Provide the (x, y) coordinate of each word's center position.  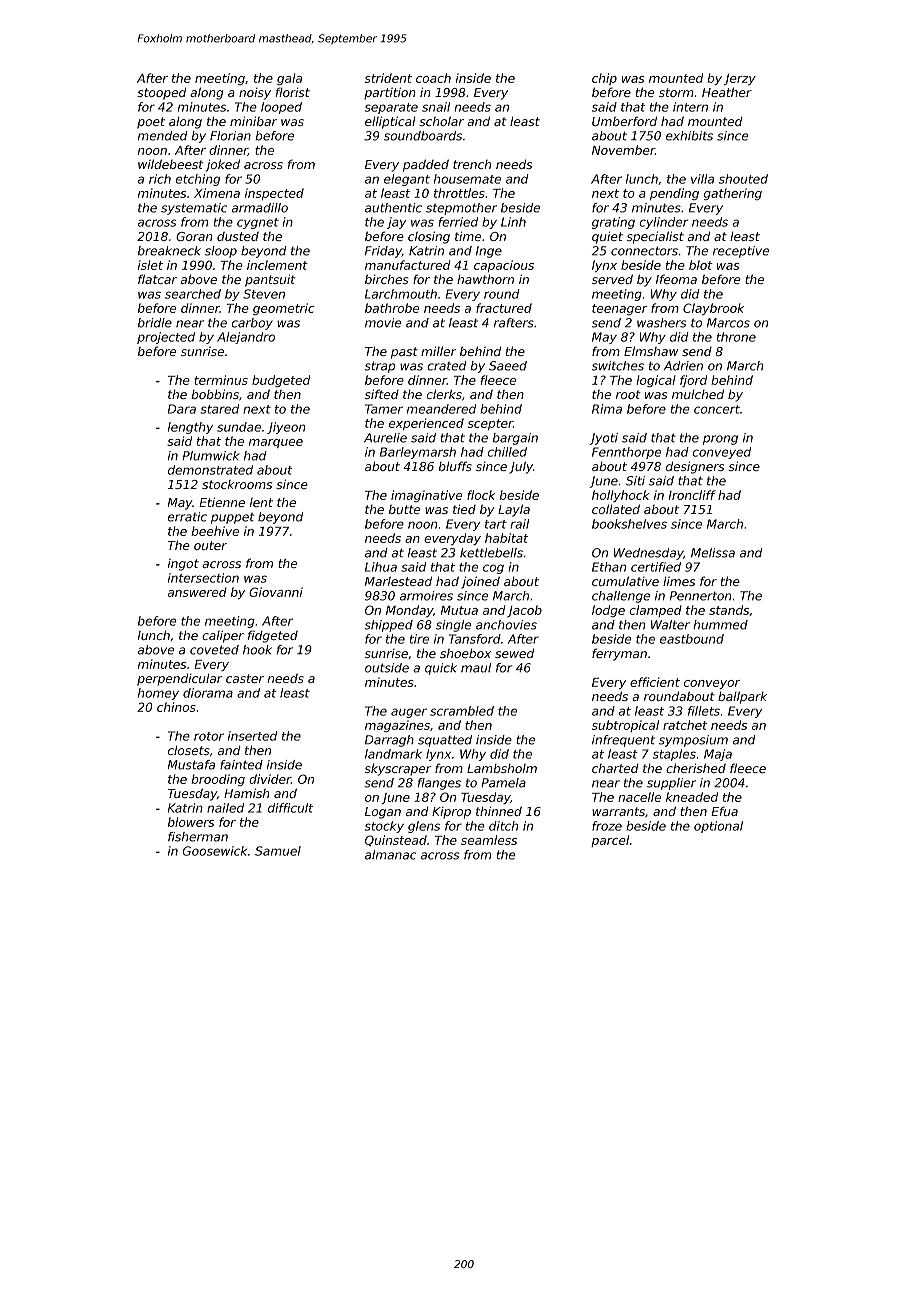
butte (404, 509)
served (612, 279)
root (628, 394)
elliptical (390, 122)
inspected (274, 194)
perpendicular (180, 679)
